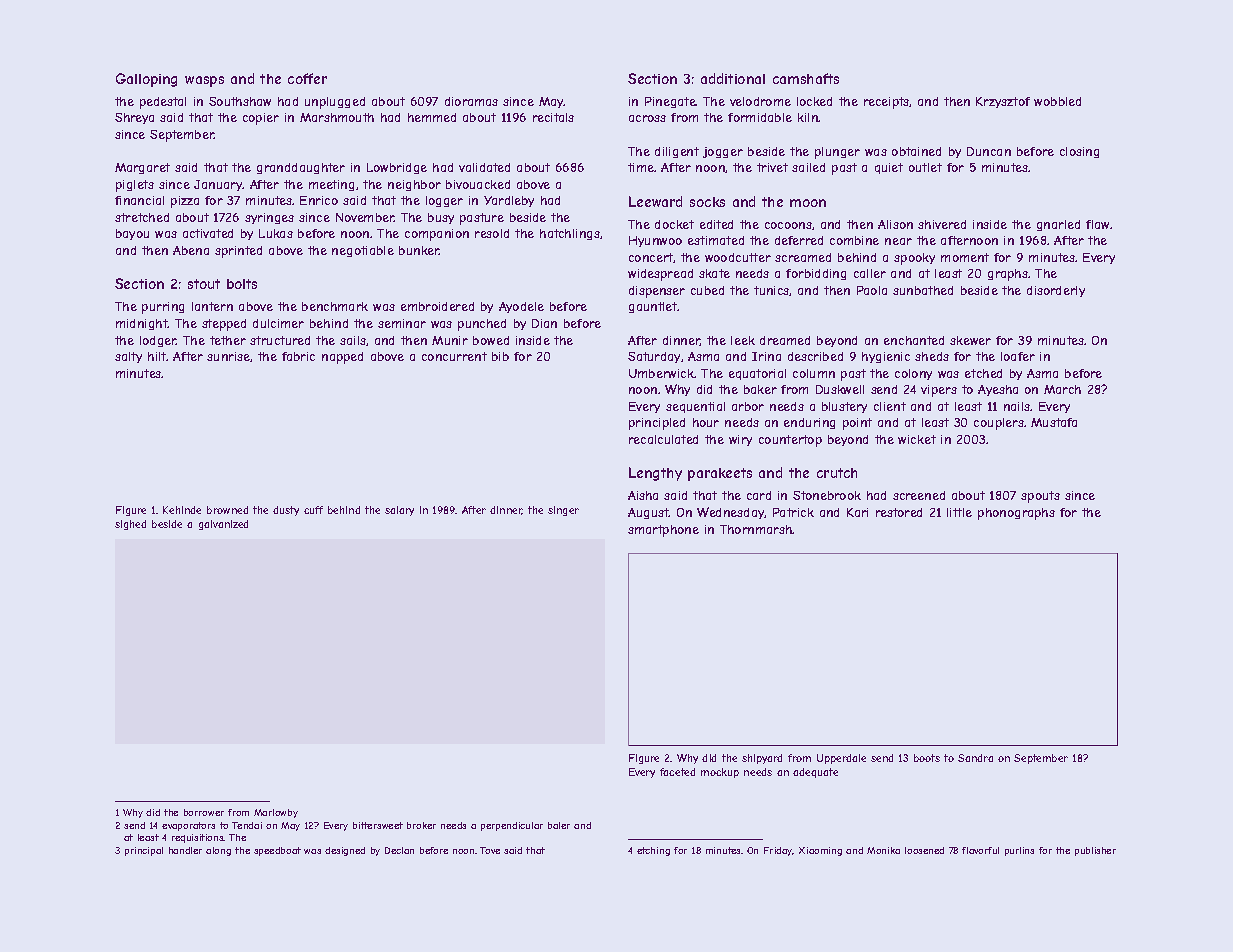  Describe the element at coordinates (1062, 389) in the screenshot. I see `March` at that location.
